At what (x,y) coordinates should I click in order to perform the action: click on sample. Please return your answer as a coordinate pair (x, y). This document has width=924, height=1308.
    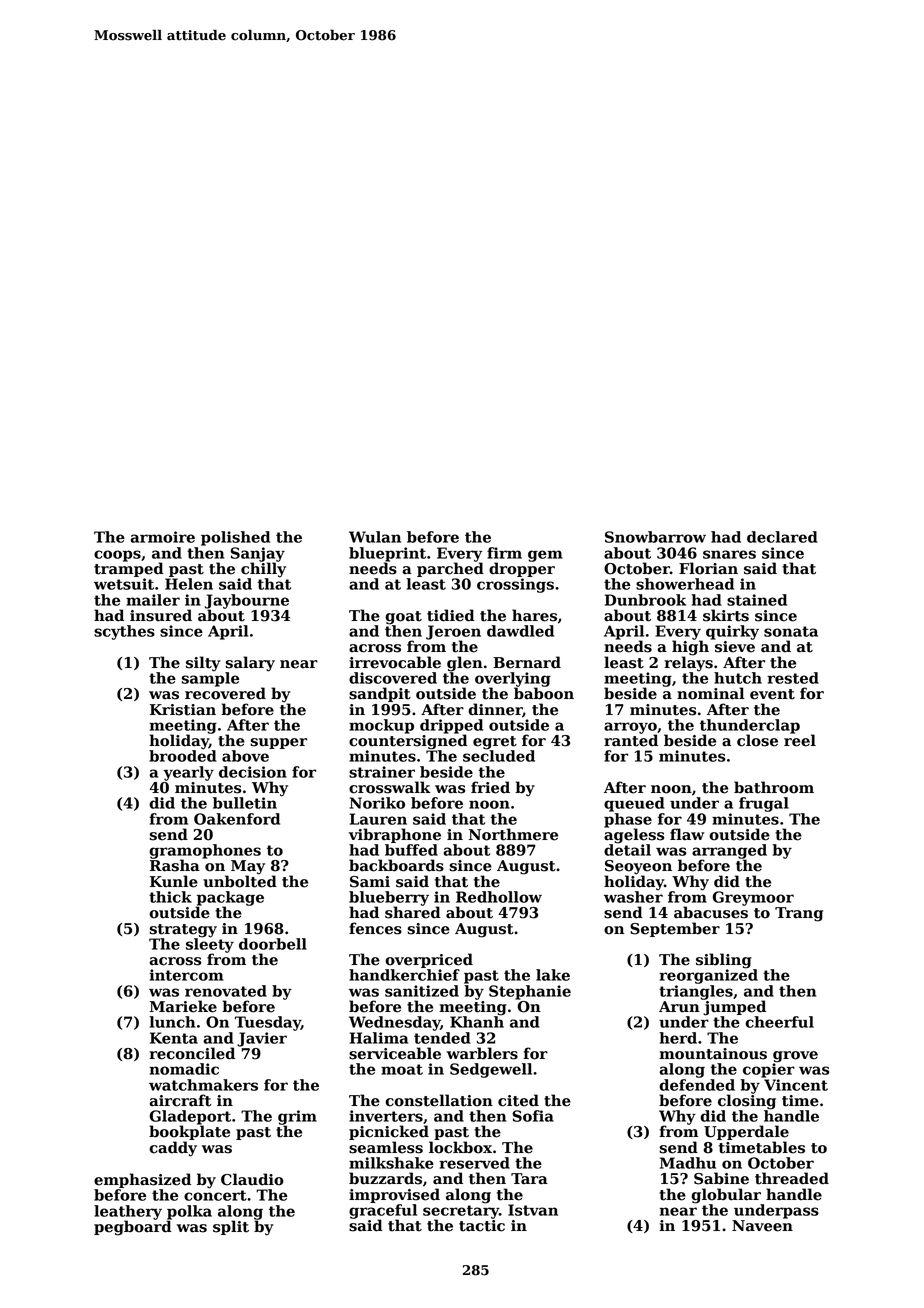
    Looking at the image, I should click on (210, 679).
